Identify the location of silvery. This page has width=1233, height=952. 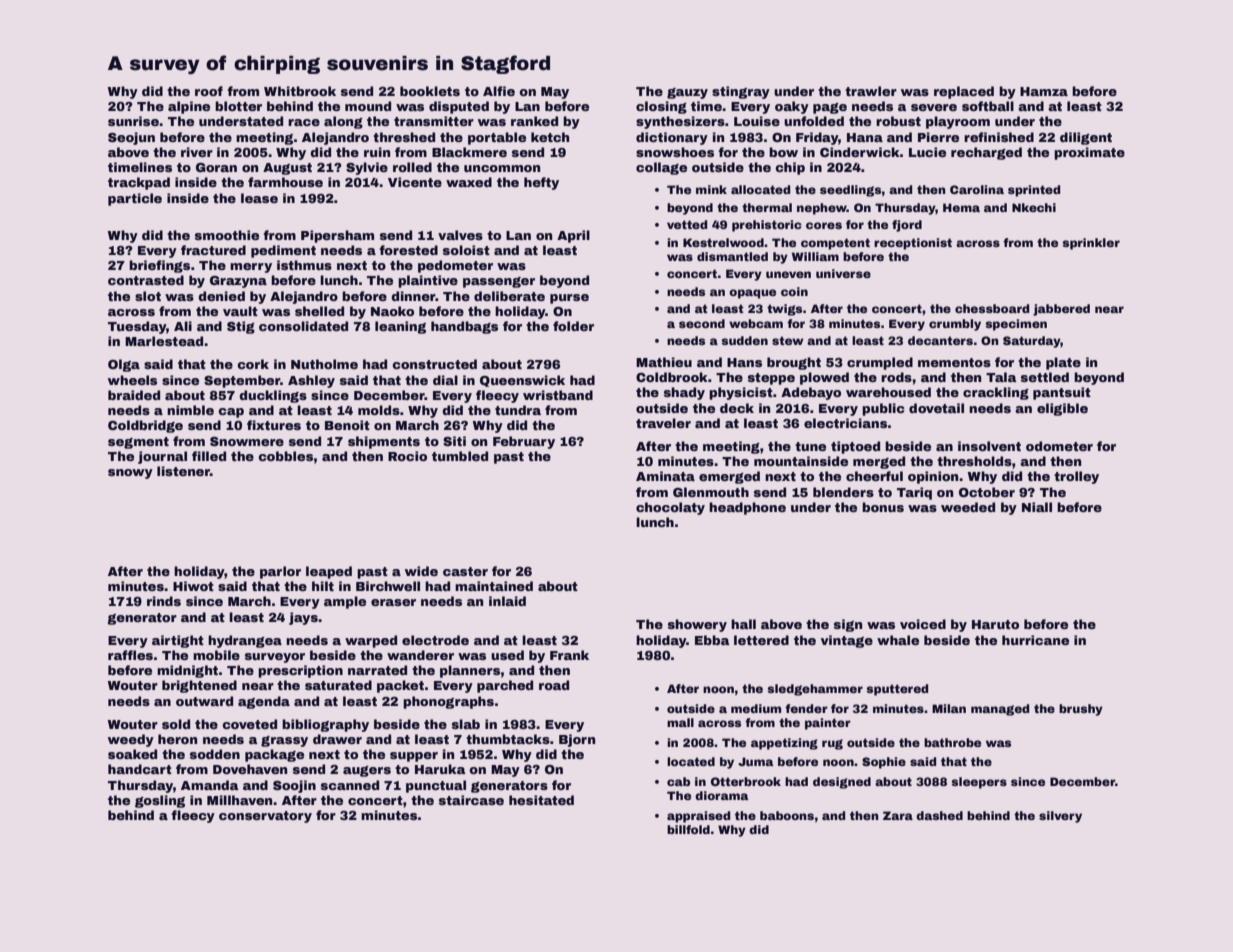
(1060, 817).
